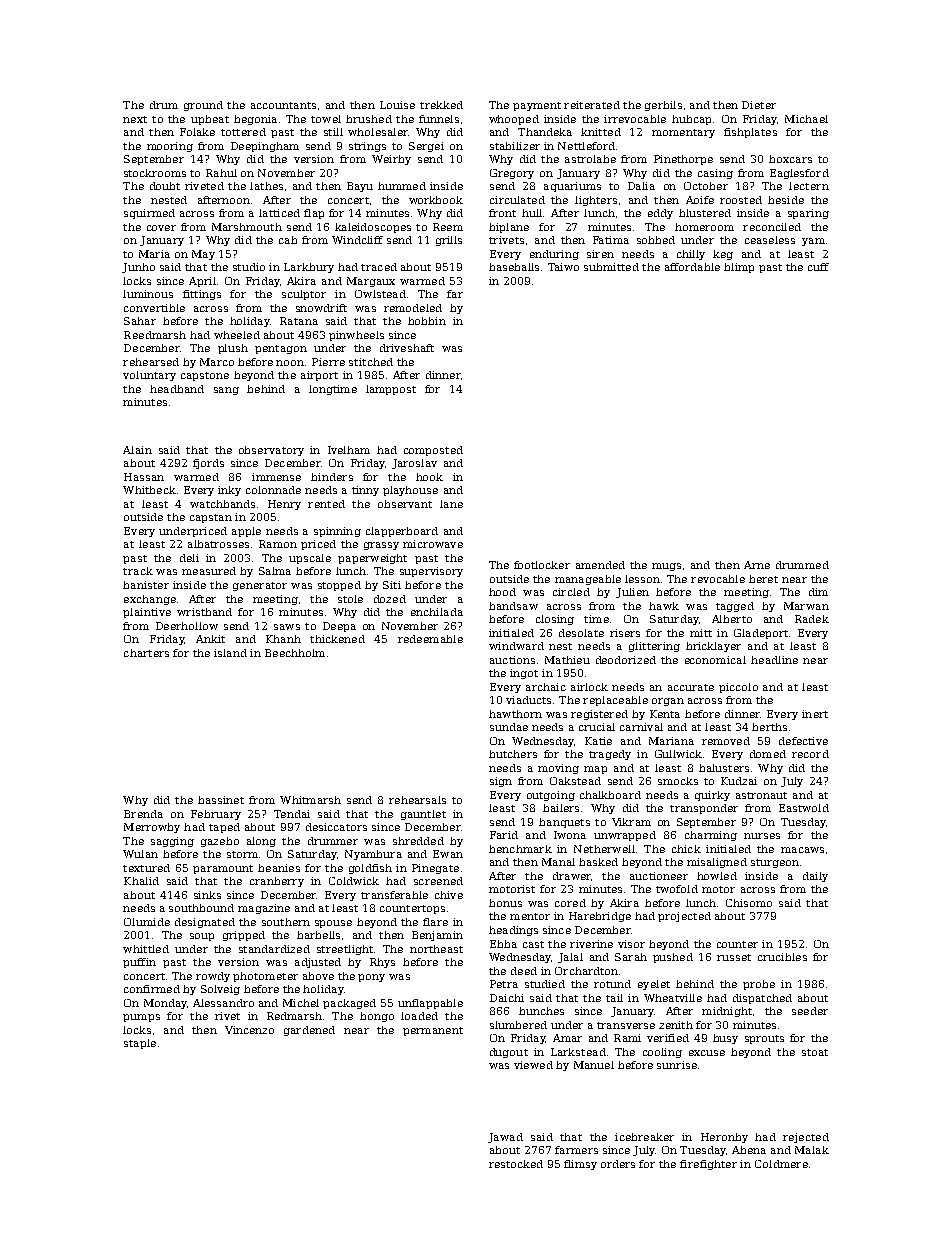 This document has width=952, height=1233. Describe the element at coordinates (380, 294) in the document. I see `Owlstead` at that location.
